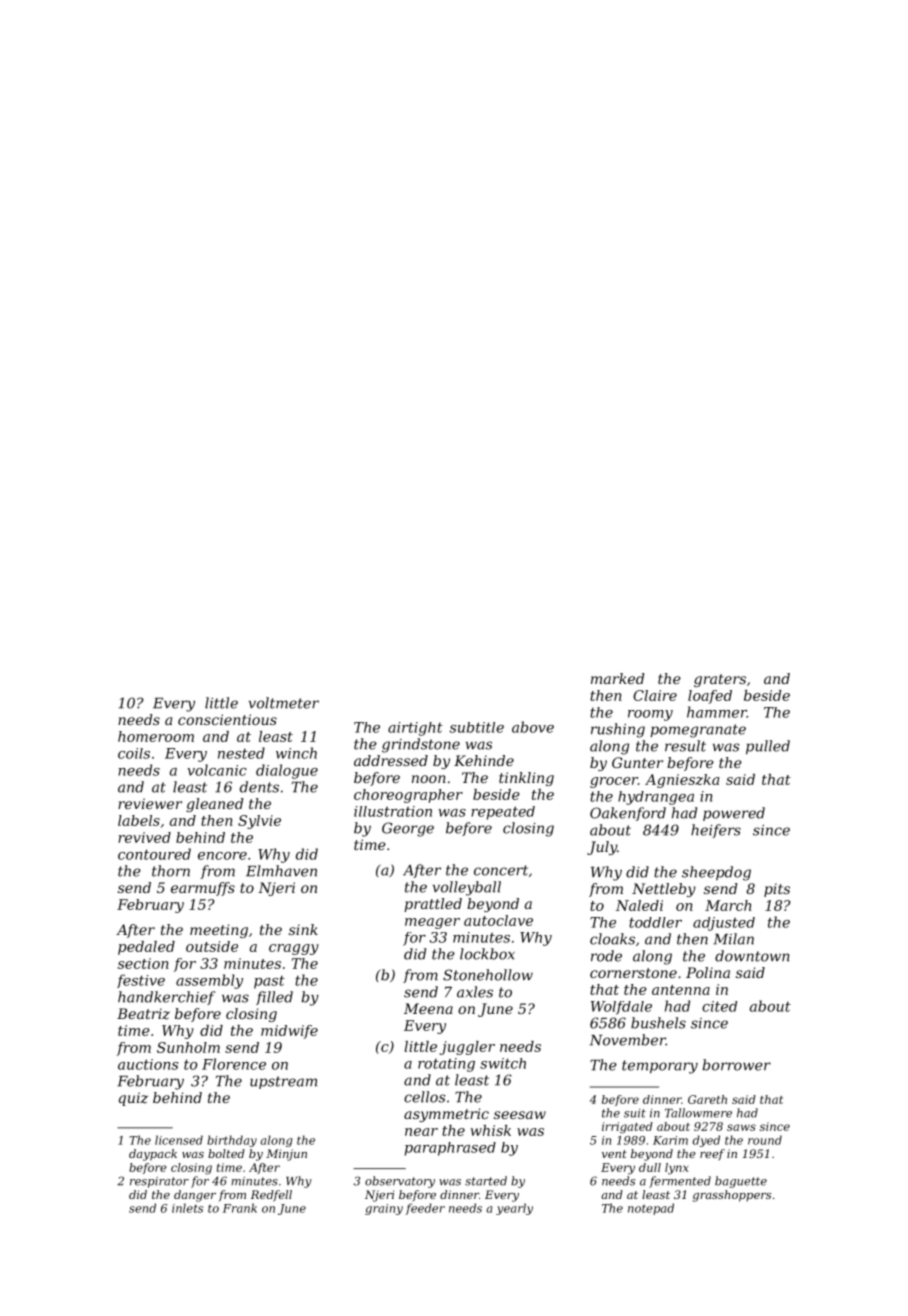 This screenshot has width=908, height=1316. I want to click on marked, so click(617, 678).
